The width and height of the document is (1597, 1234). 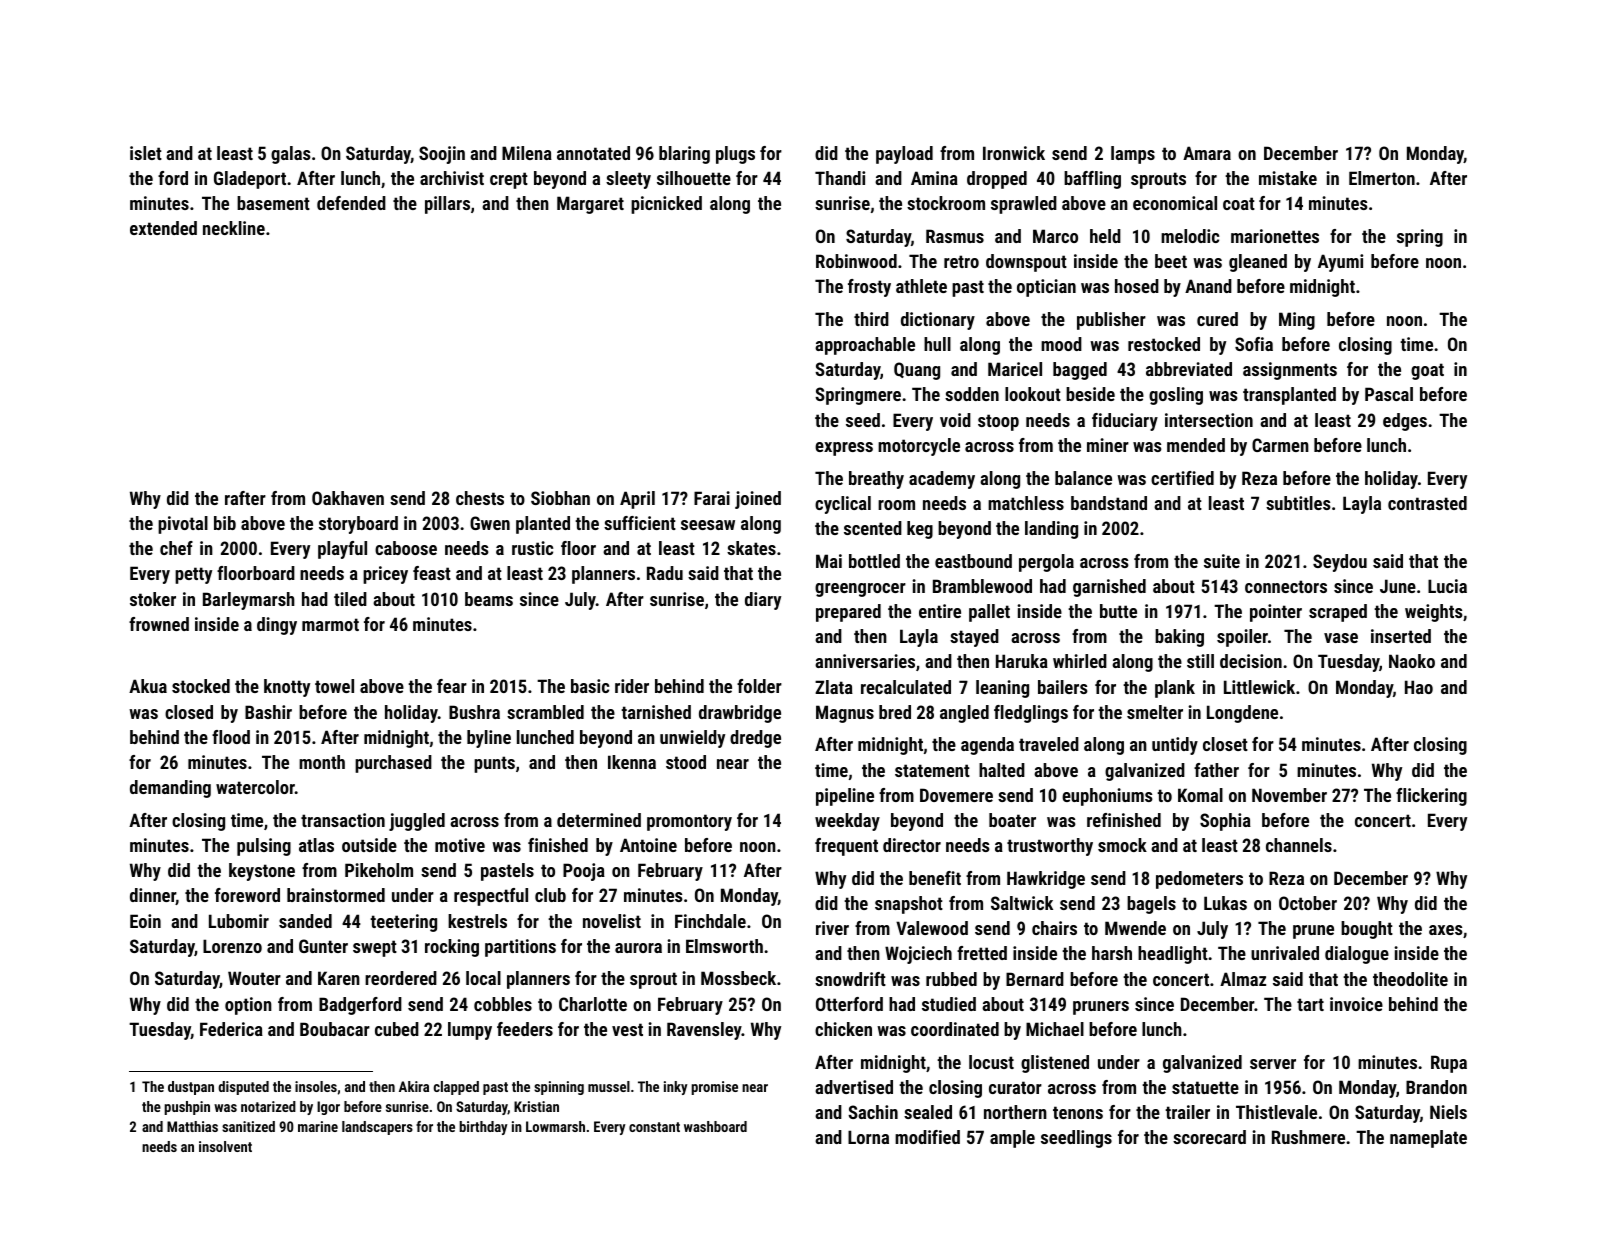 What do you see at coordinates (904, 155) in the document?
I see `payload` at bounding box center [904, 155].
